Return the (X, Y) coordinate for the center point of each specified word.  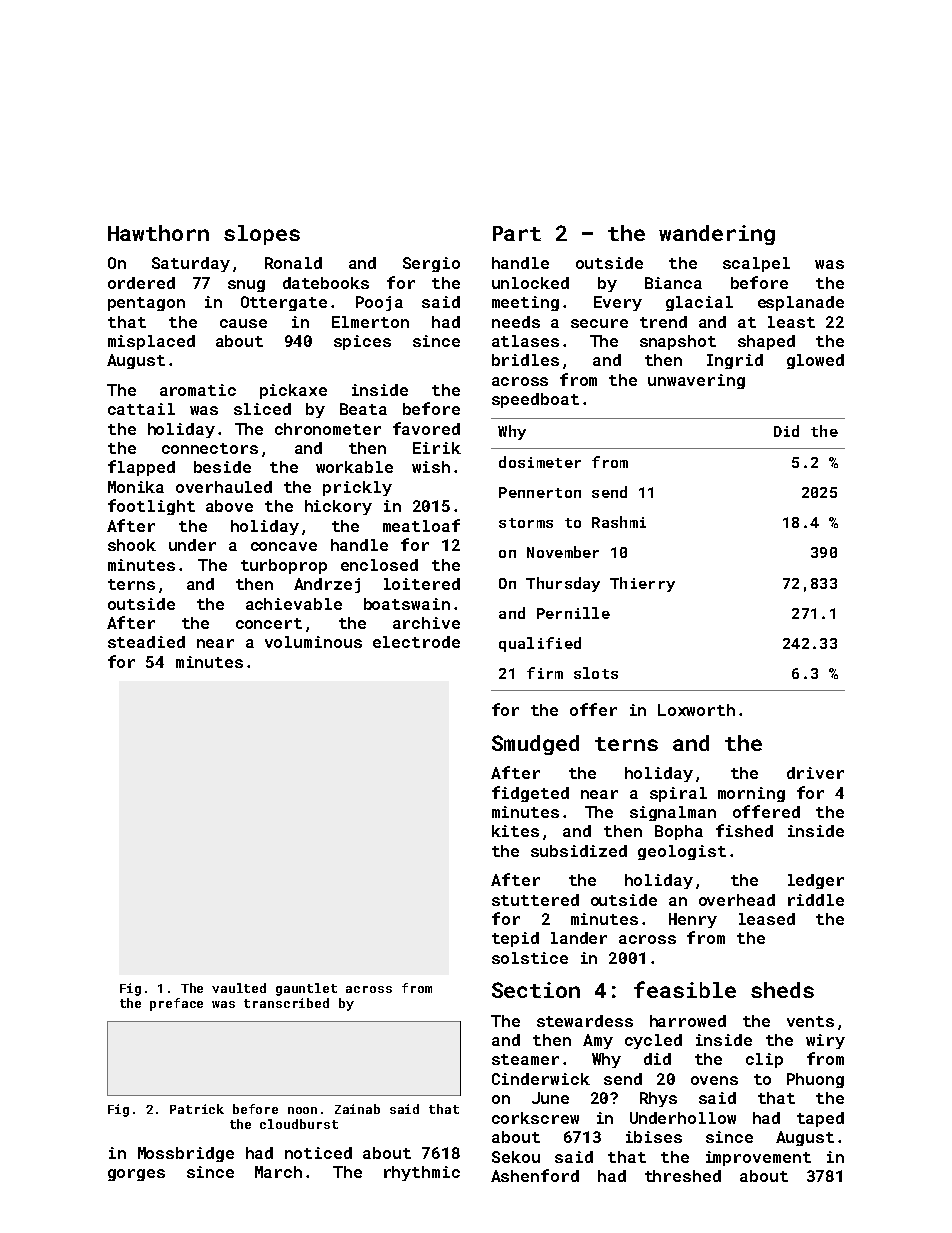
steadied (146, 642)
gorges (136, 1175)
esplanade (801, 303)
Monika (136, 487)
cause (243, 323)
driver (815, 773)
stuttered (535, 900)
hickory (338, 507)
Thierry (642, 584)
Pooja (379, 303)
